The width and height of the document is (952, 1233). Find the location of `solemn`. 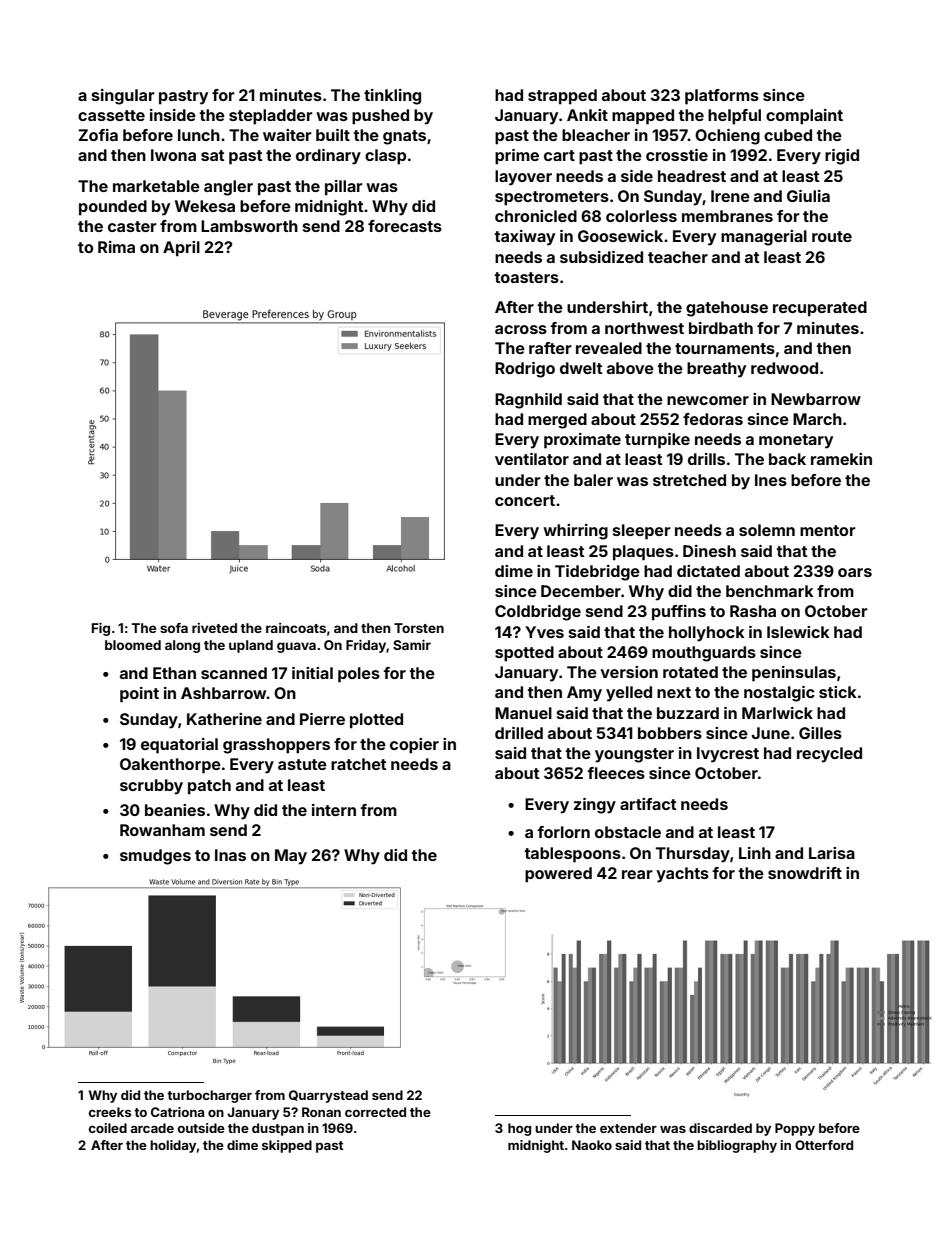

solemn is located at coordinates (767, 530).
